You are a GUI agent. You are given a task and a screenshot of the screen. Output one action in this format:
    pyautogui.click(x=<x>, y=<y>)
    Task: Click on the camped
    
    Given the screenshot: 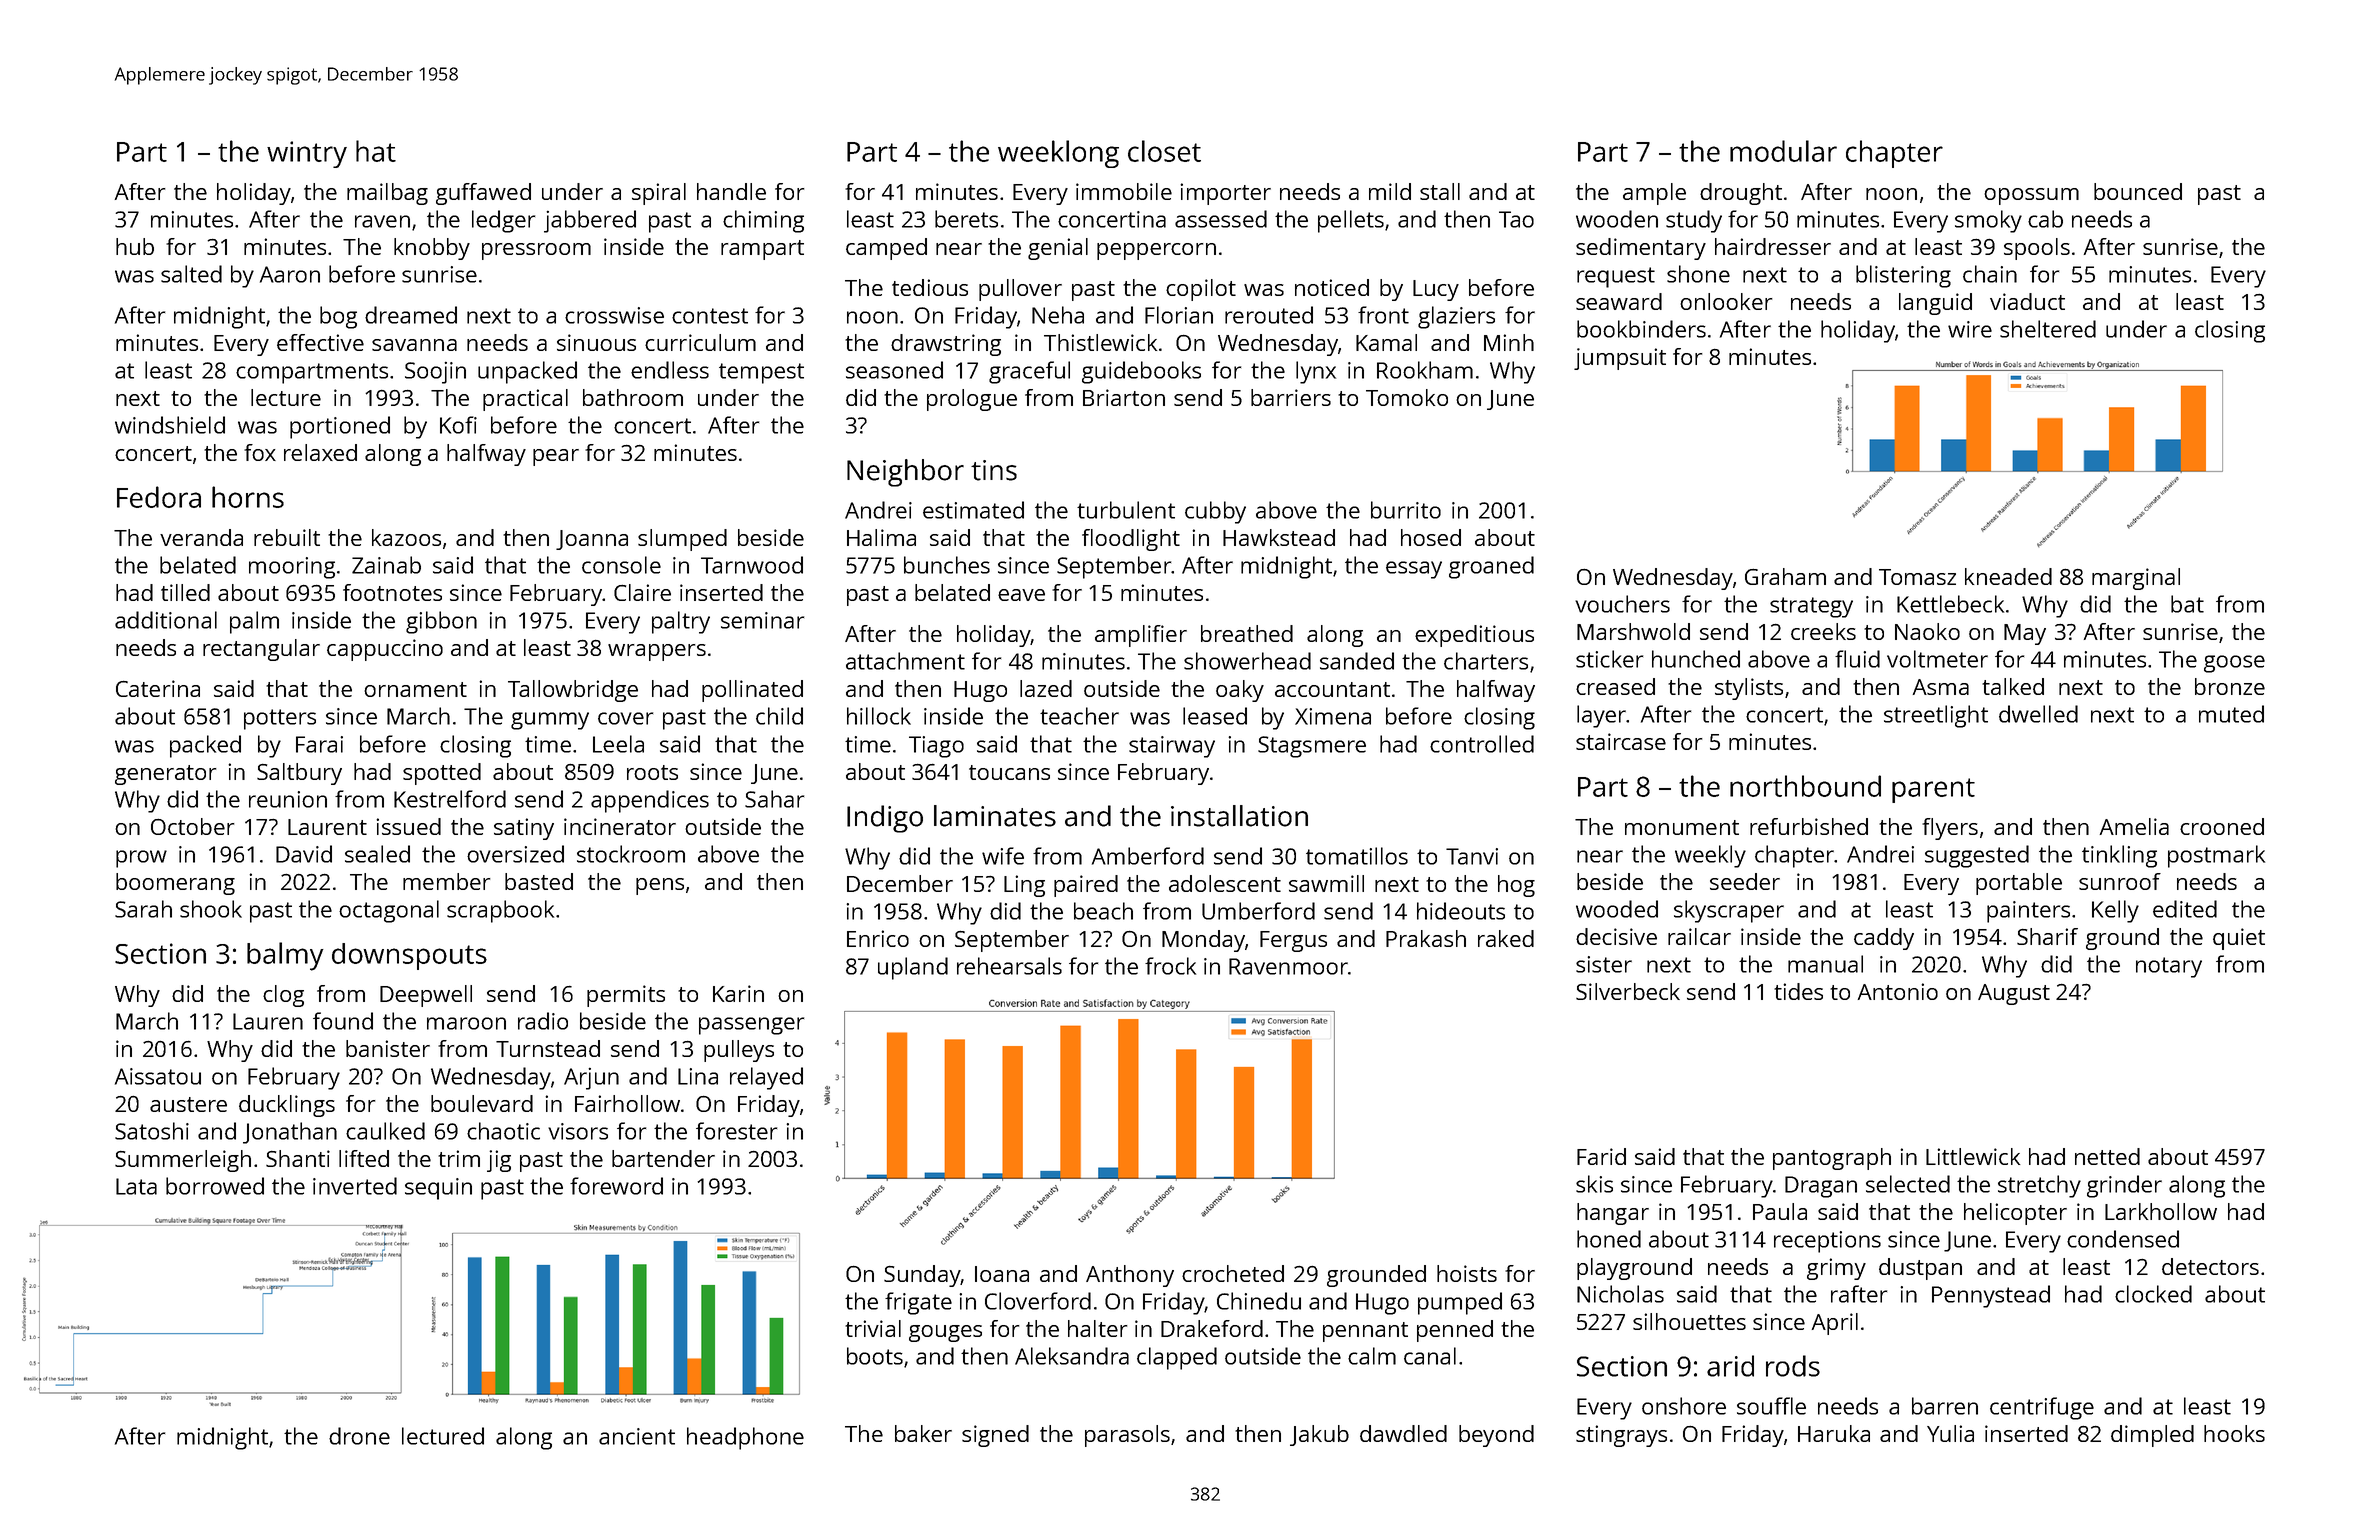 What is the action you would take?
    pyautogui.click(x=886, y=249)
